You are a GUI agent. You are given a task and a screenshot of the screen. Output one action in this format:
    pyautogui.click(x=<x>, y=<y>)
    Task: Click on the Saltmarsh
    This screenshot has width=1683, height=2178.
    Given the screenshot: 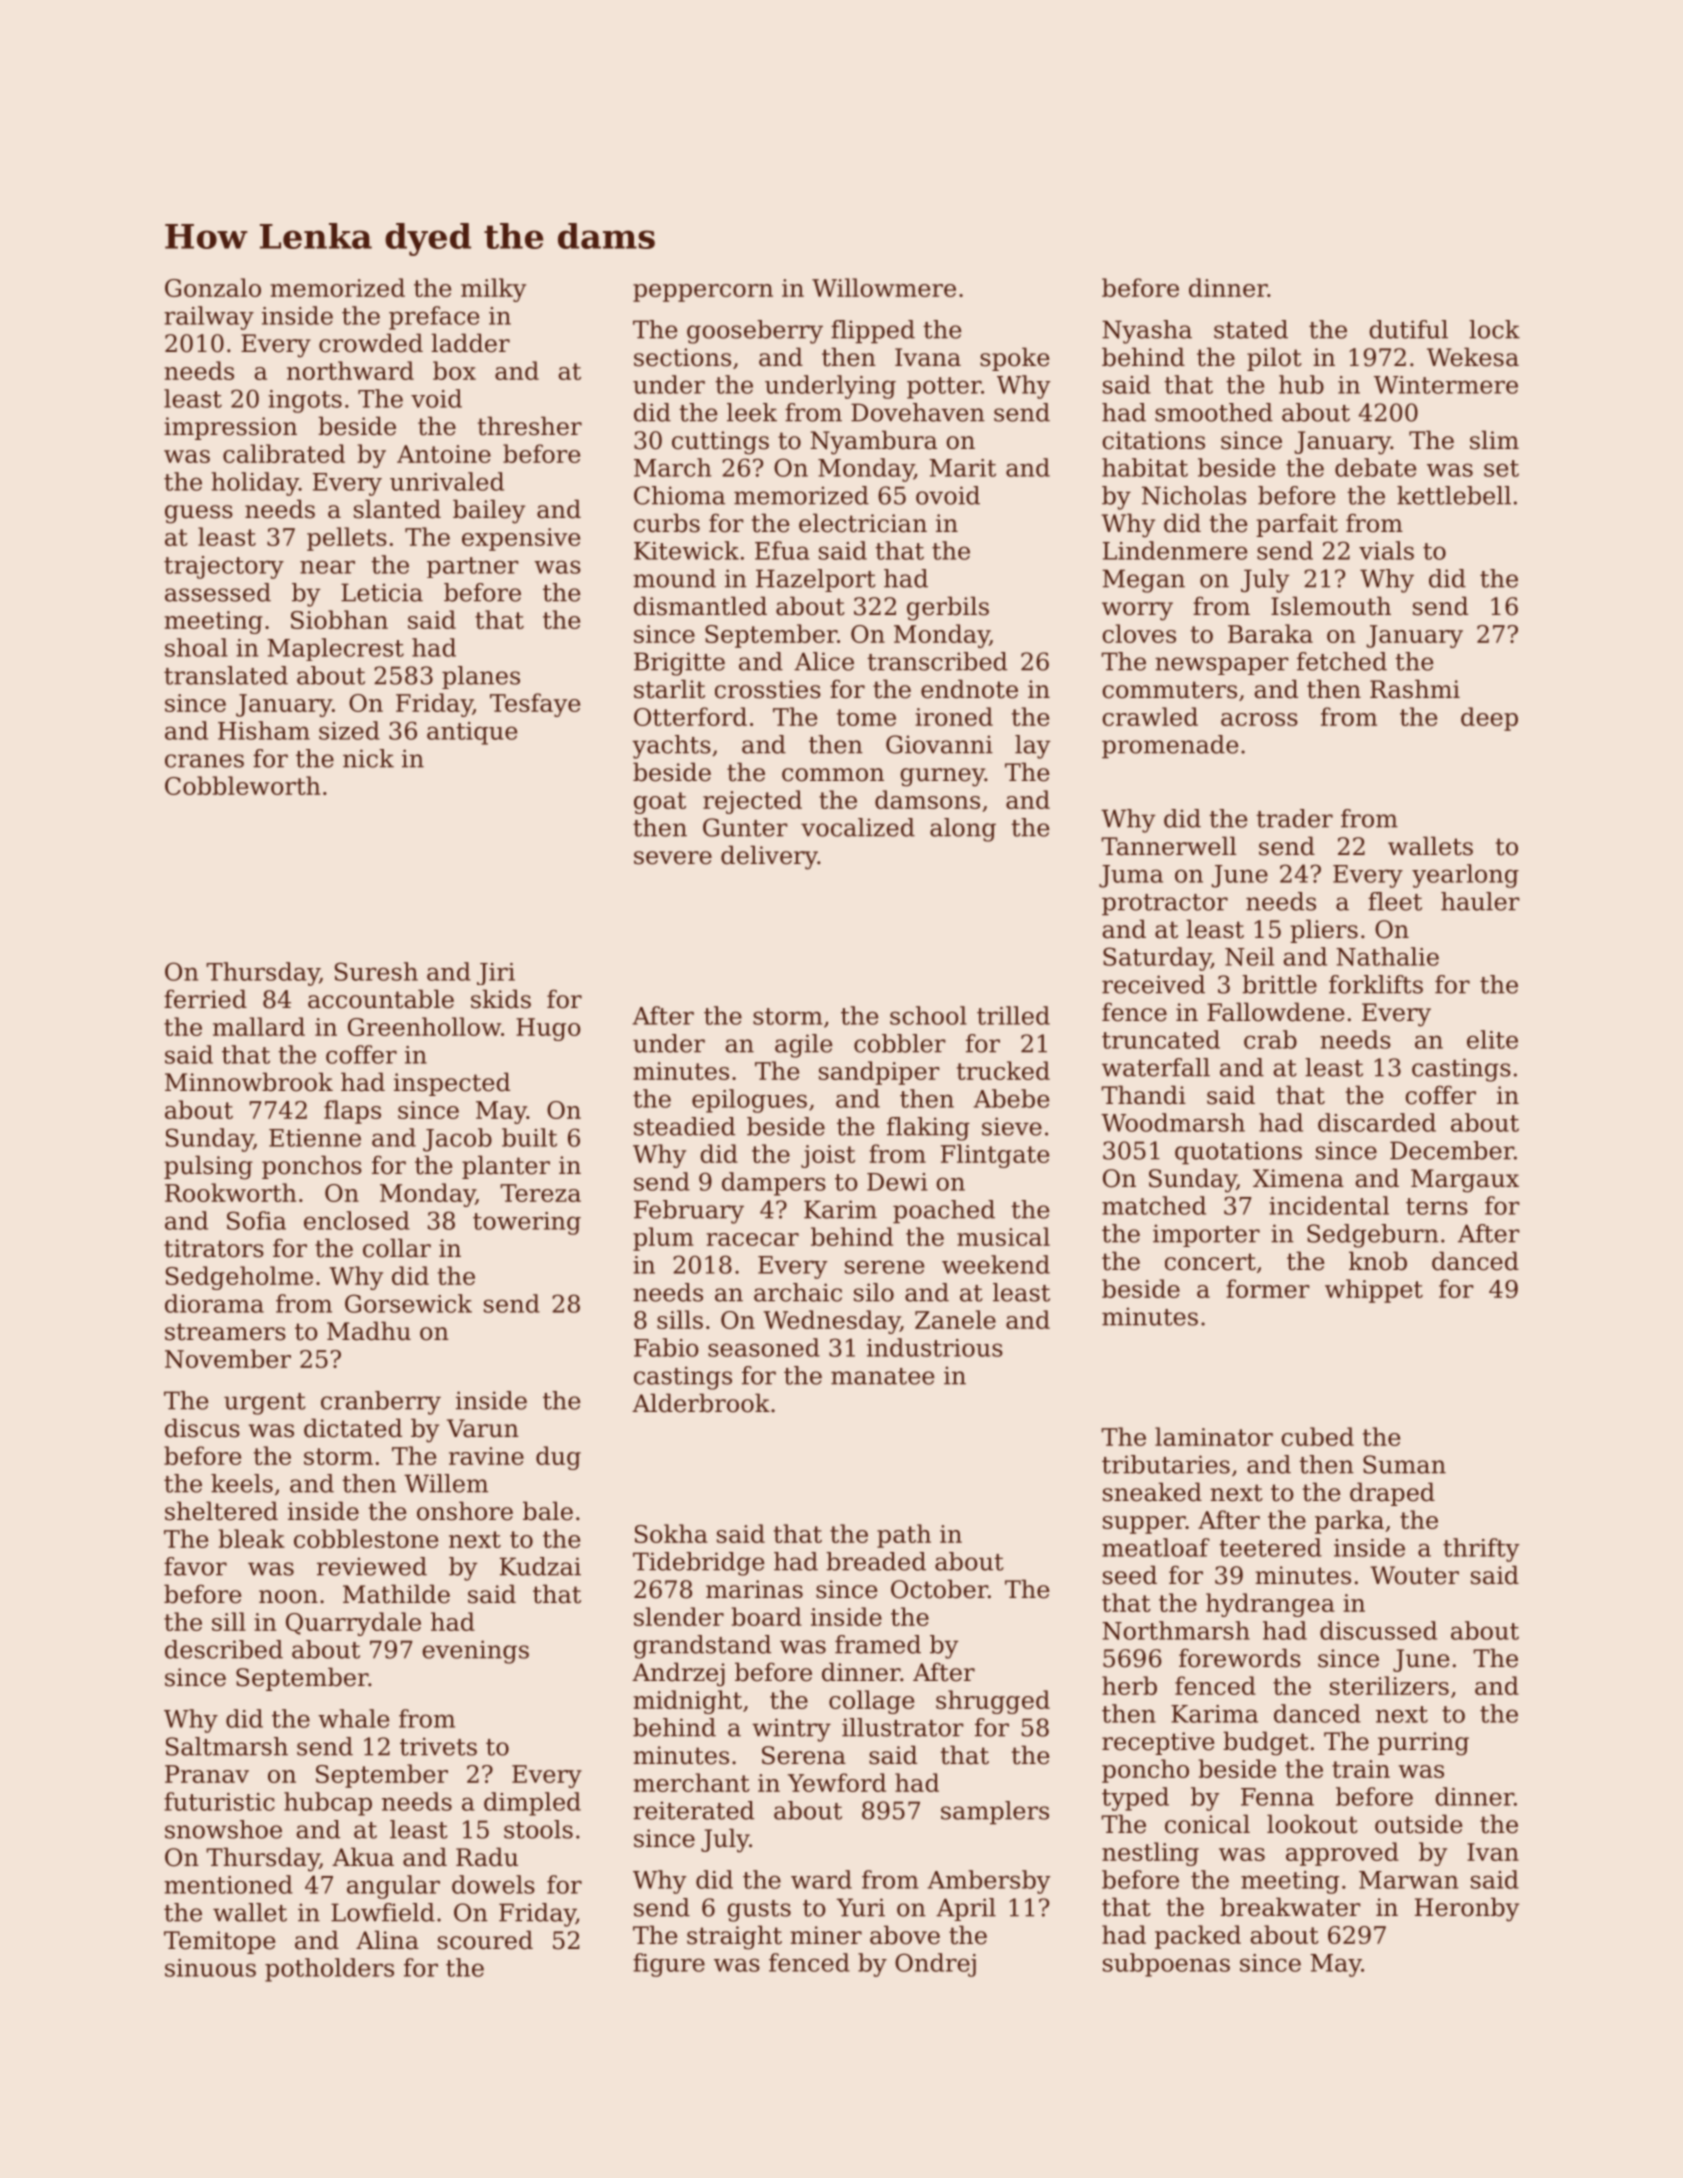 What is the action you would take?
    pyautogui.click(x=227, y=1746)
